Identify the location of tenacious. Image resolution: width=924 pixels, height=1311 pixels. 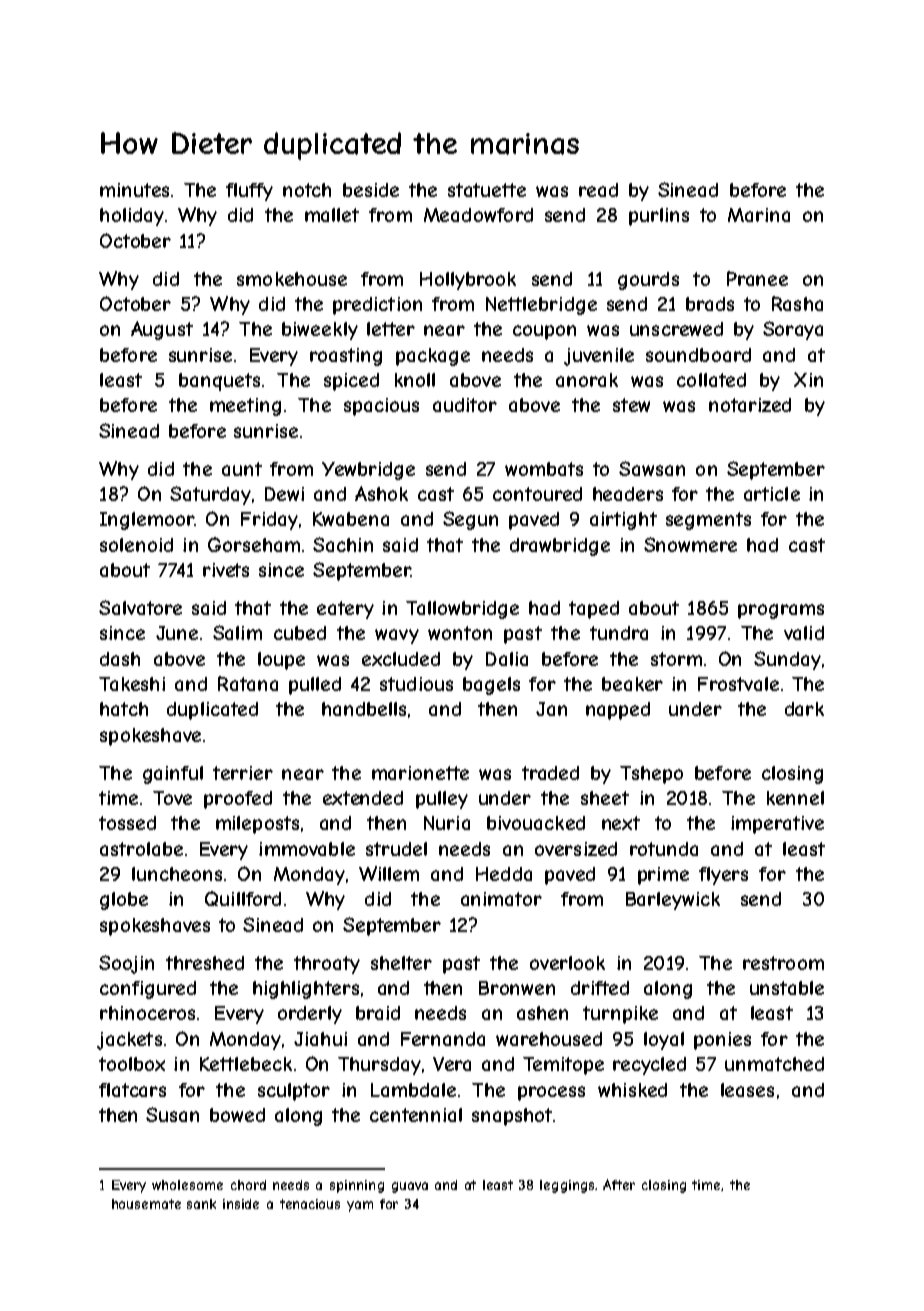
(310, 1204).
